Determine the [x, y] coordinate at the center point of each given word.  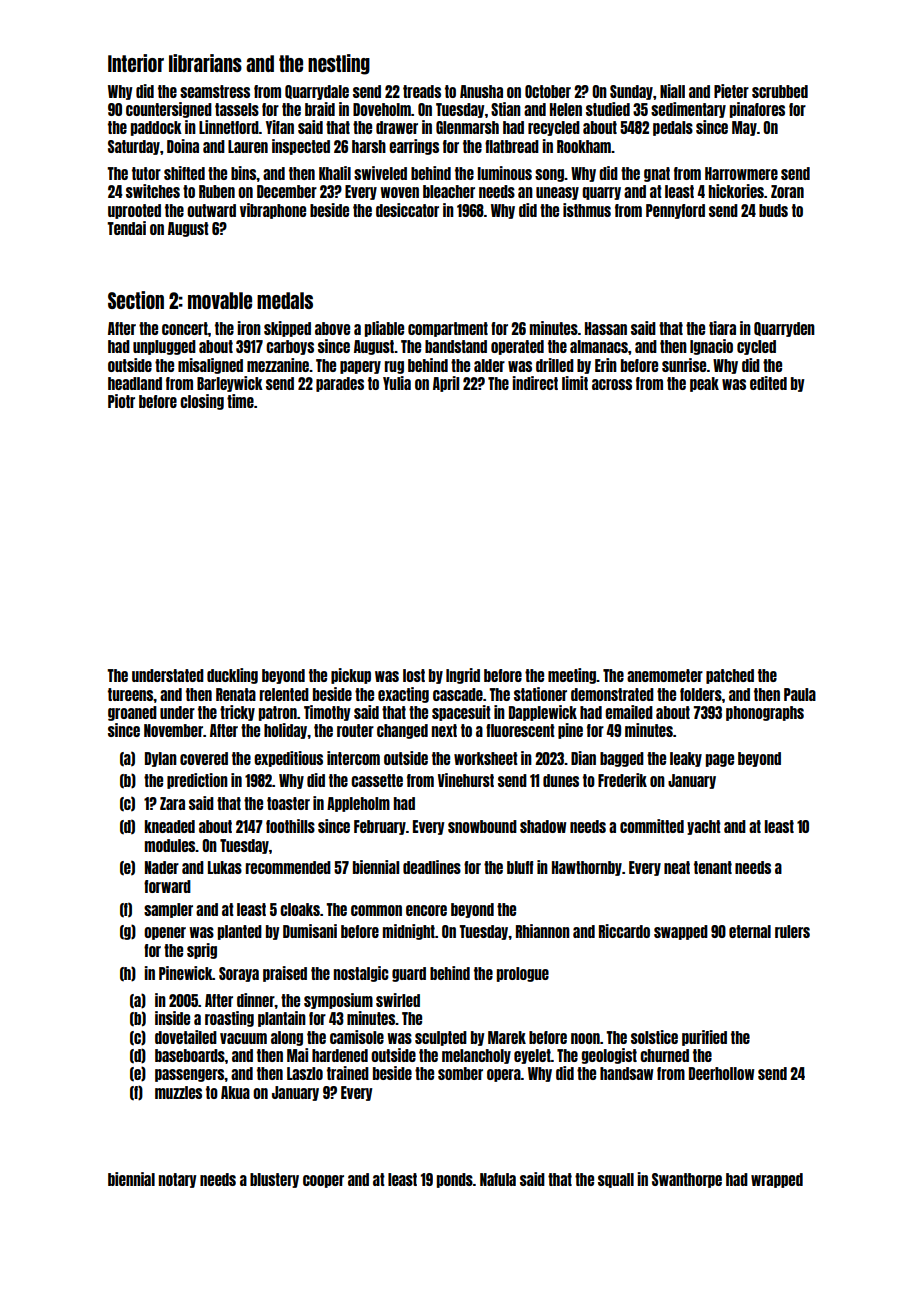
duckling [232, 676]
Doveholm [382, 109]
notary [178, 1180]
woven [399, 192]
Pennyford [675, 211]
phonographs [765, 713]
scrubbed [780, 91]
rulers [792, 931]
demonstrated [612, 694]
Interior [136, 63]
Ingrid [463, 676]
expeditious [288, 759]
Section [136, 300]
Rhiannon [543, 931]
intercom [353, 758]
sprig [202, 951]
